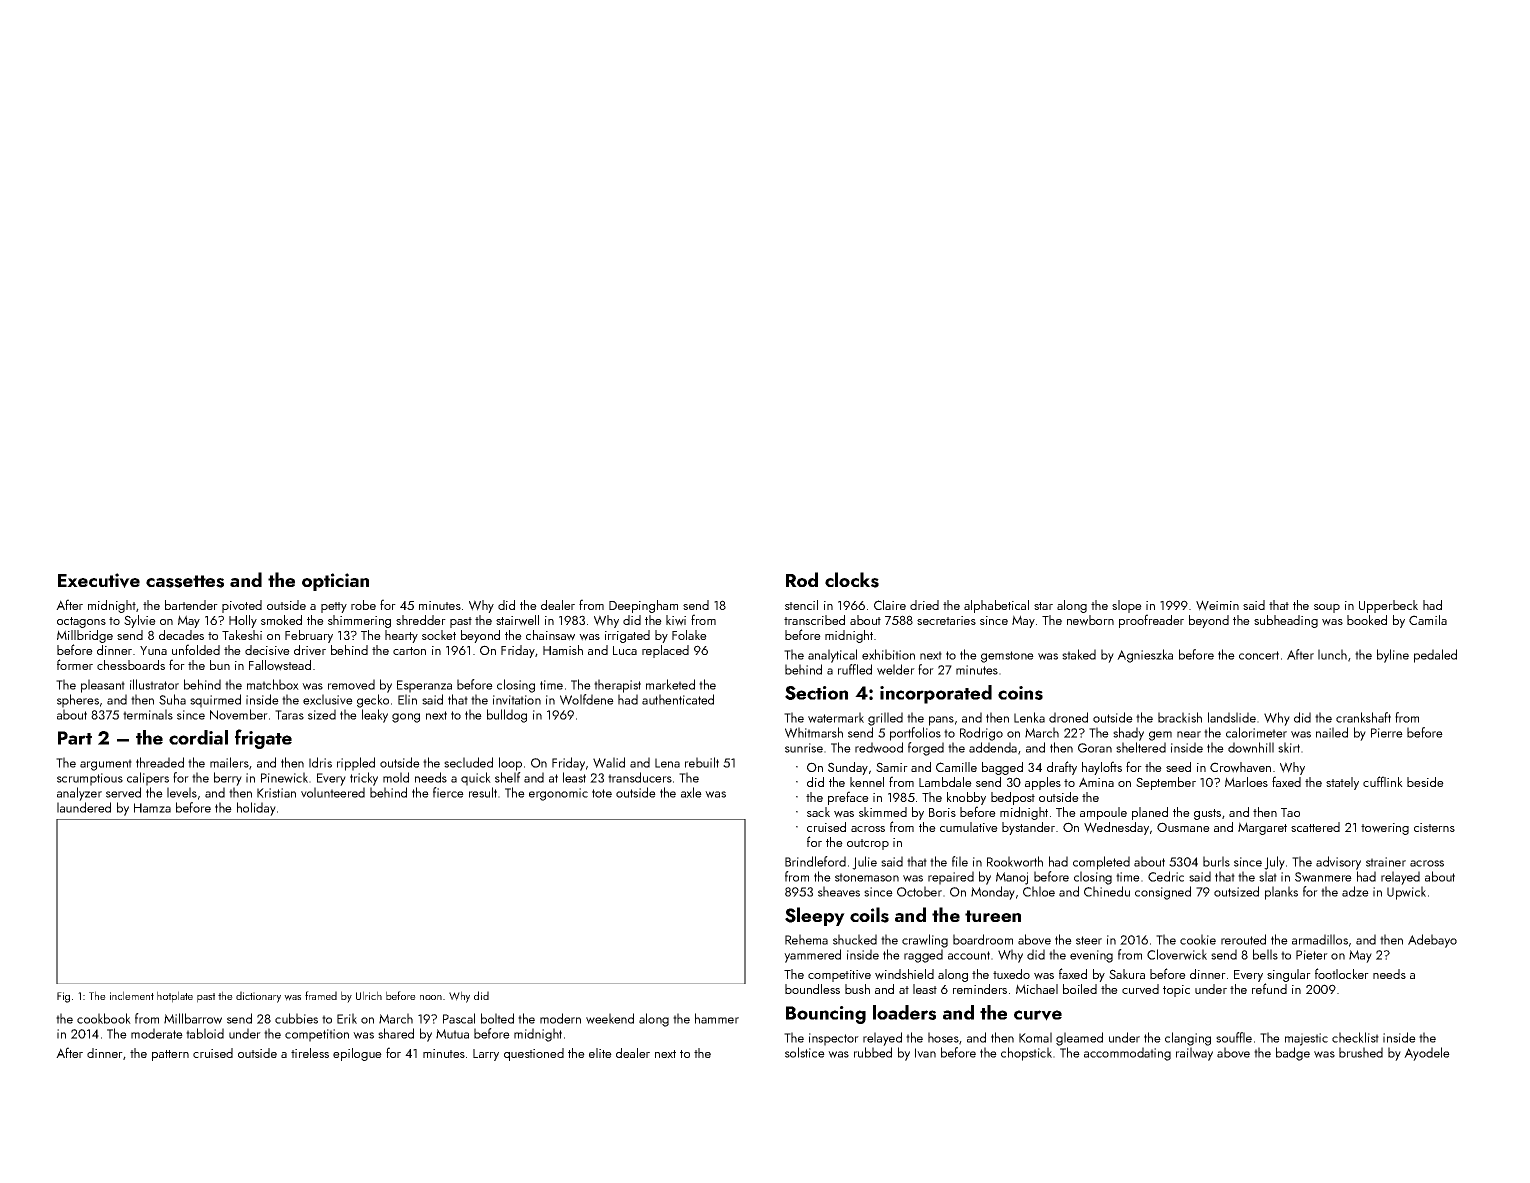 This document has height=1183, width=1530. What do you see at coordinates (1432, 941) in the document?
I see `Adebayo` at bounding box center [1432, 941].
